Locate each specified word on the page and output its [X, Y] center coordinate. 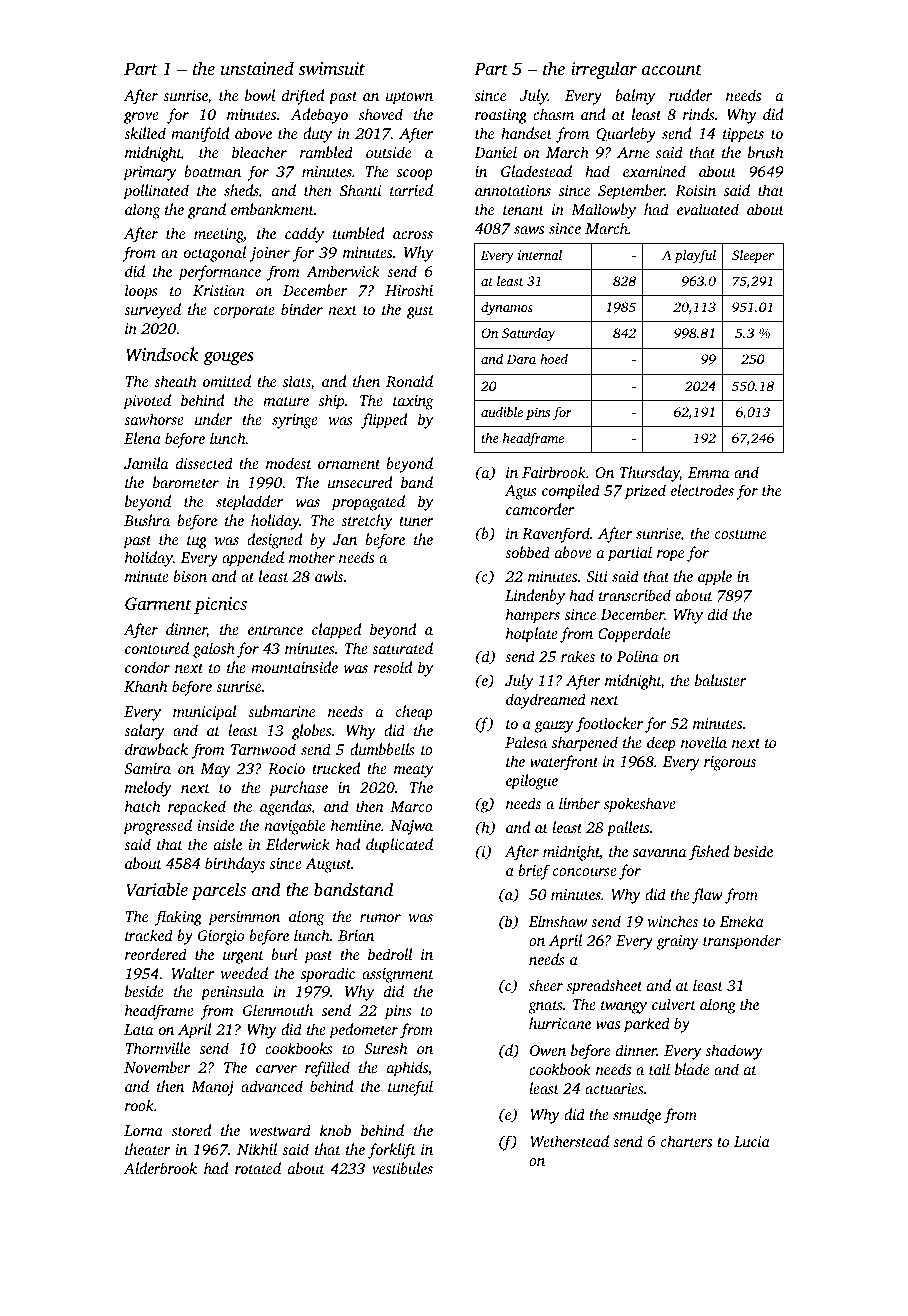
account [672, 69]
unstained [257, 68]
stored [191, 1130]
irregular [604, 70]
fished [709, 853]
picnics [220, 605]
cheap [414, 713]
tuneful [410, 1088]
